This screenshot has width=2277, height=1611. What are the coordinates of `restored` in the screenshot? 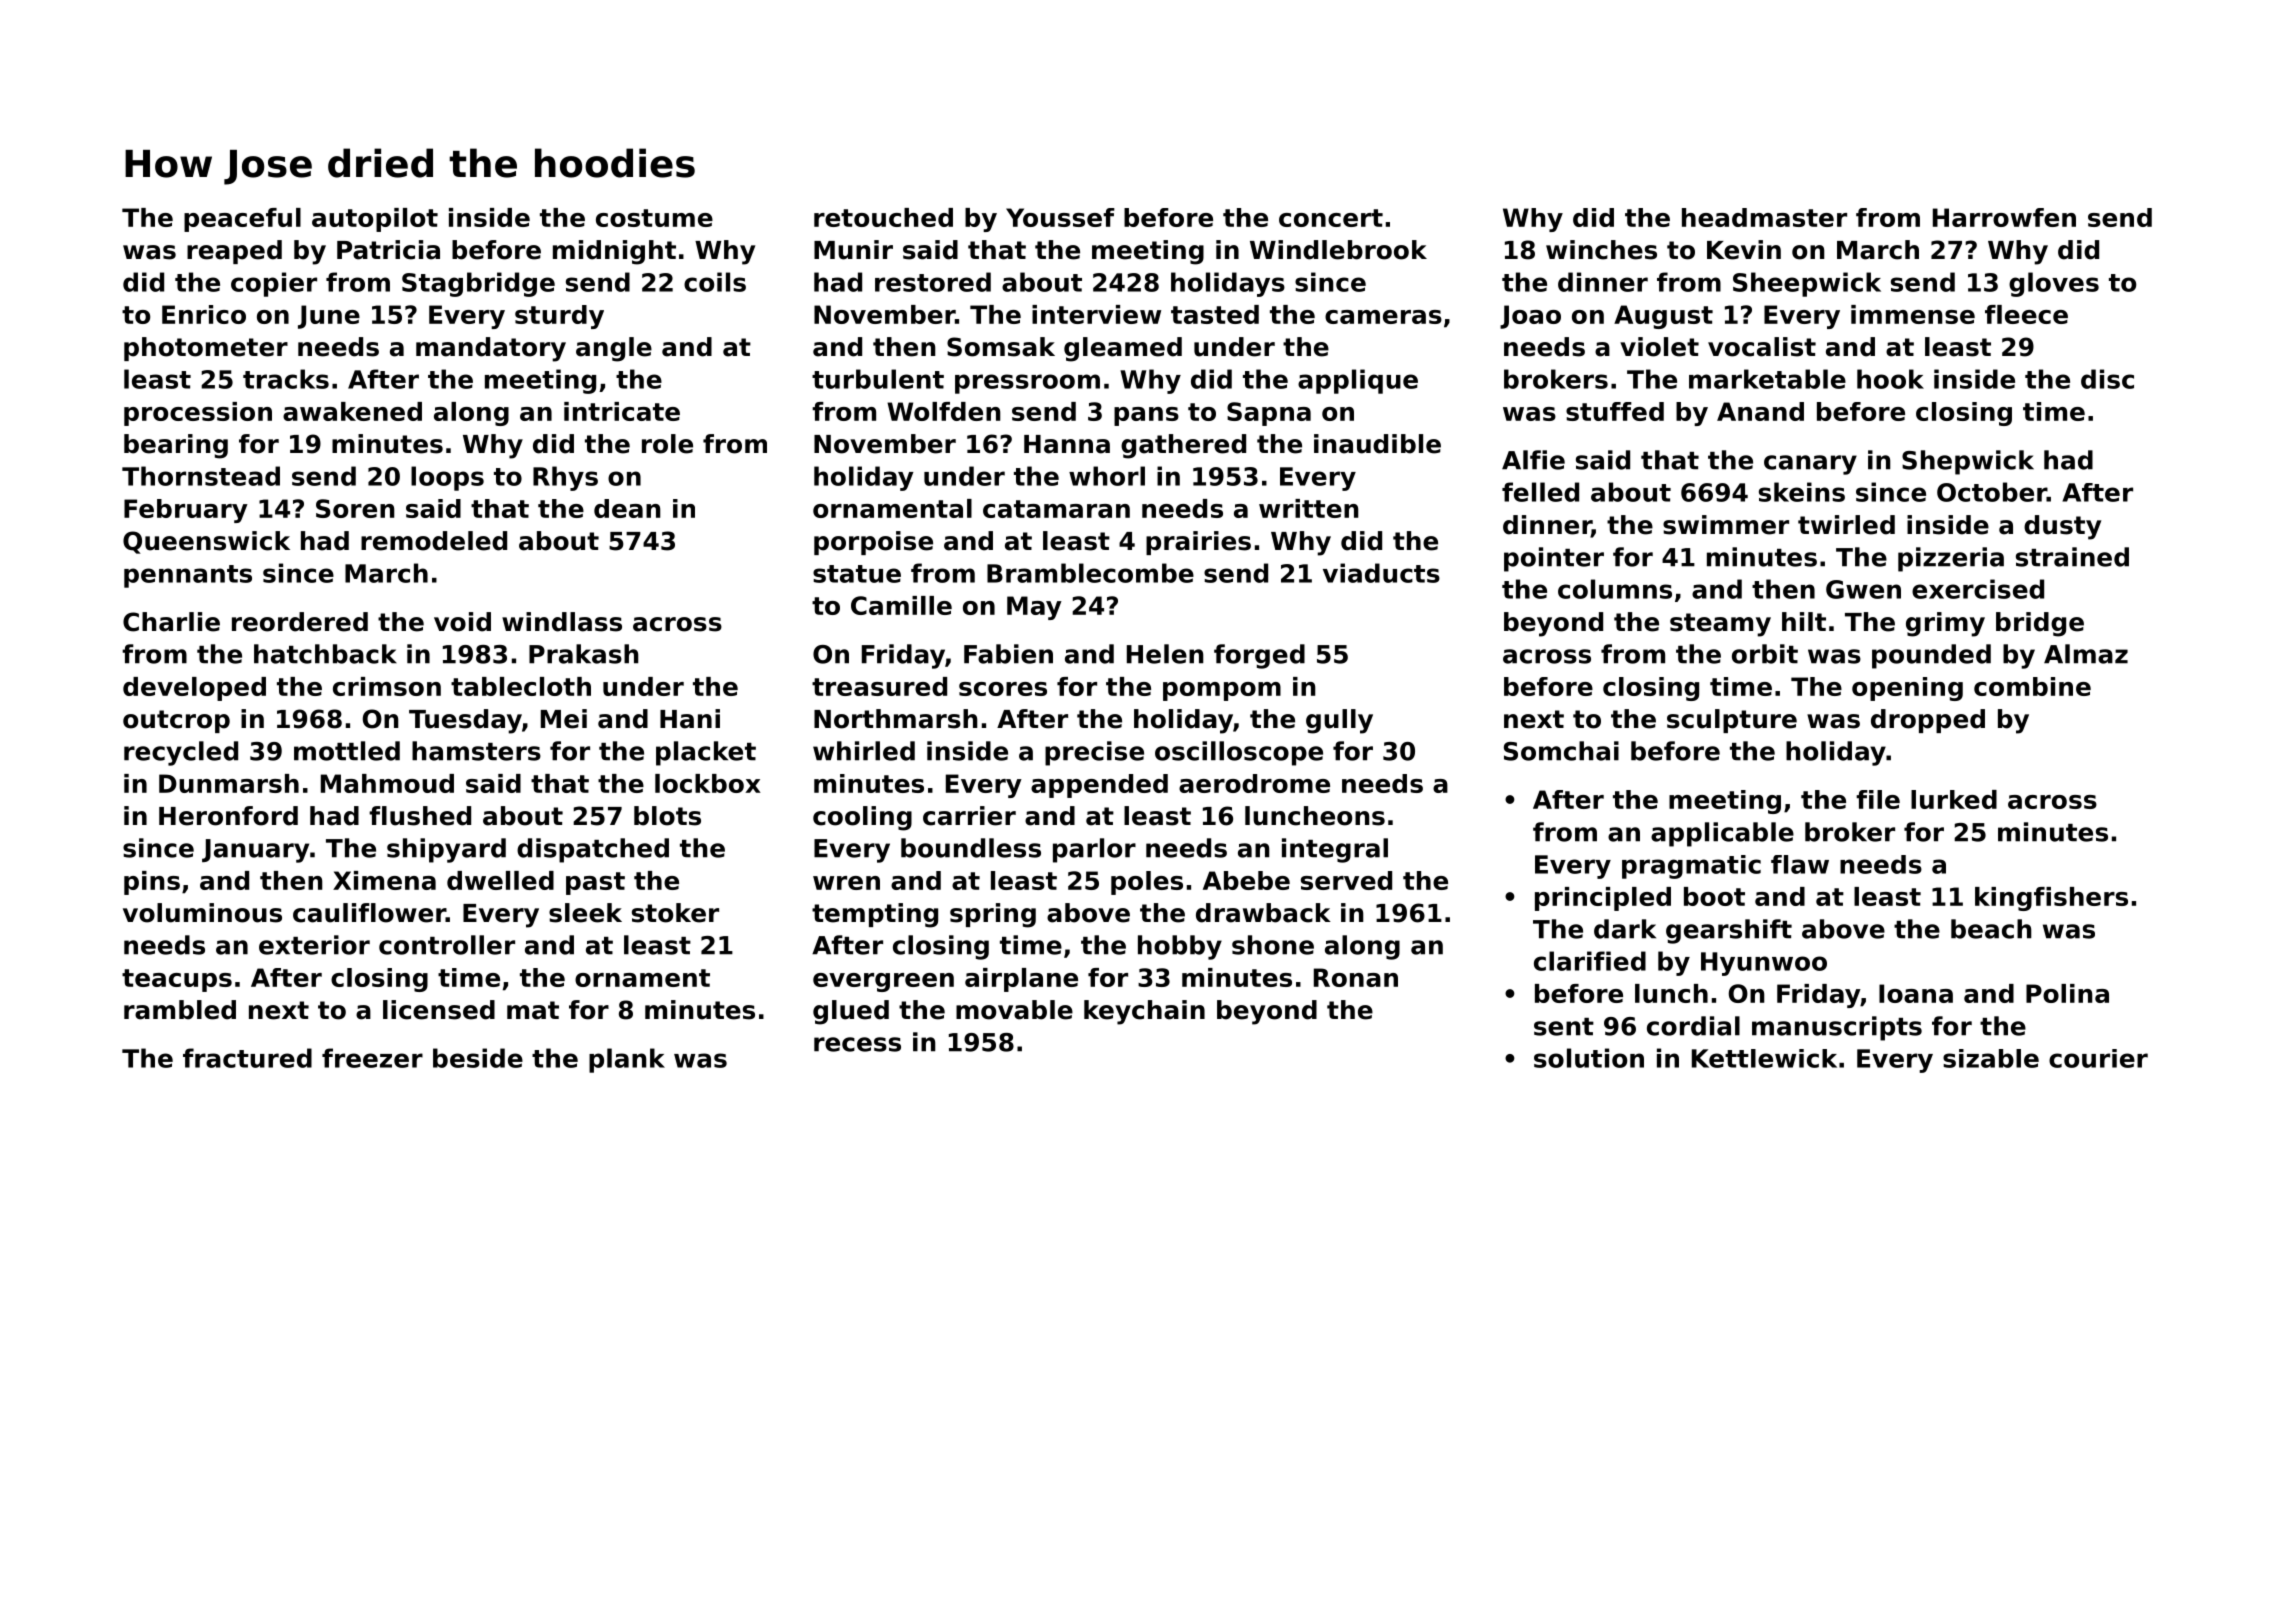 It's located at (933, 282).
